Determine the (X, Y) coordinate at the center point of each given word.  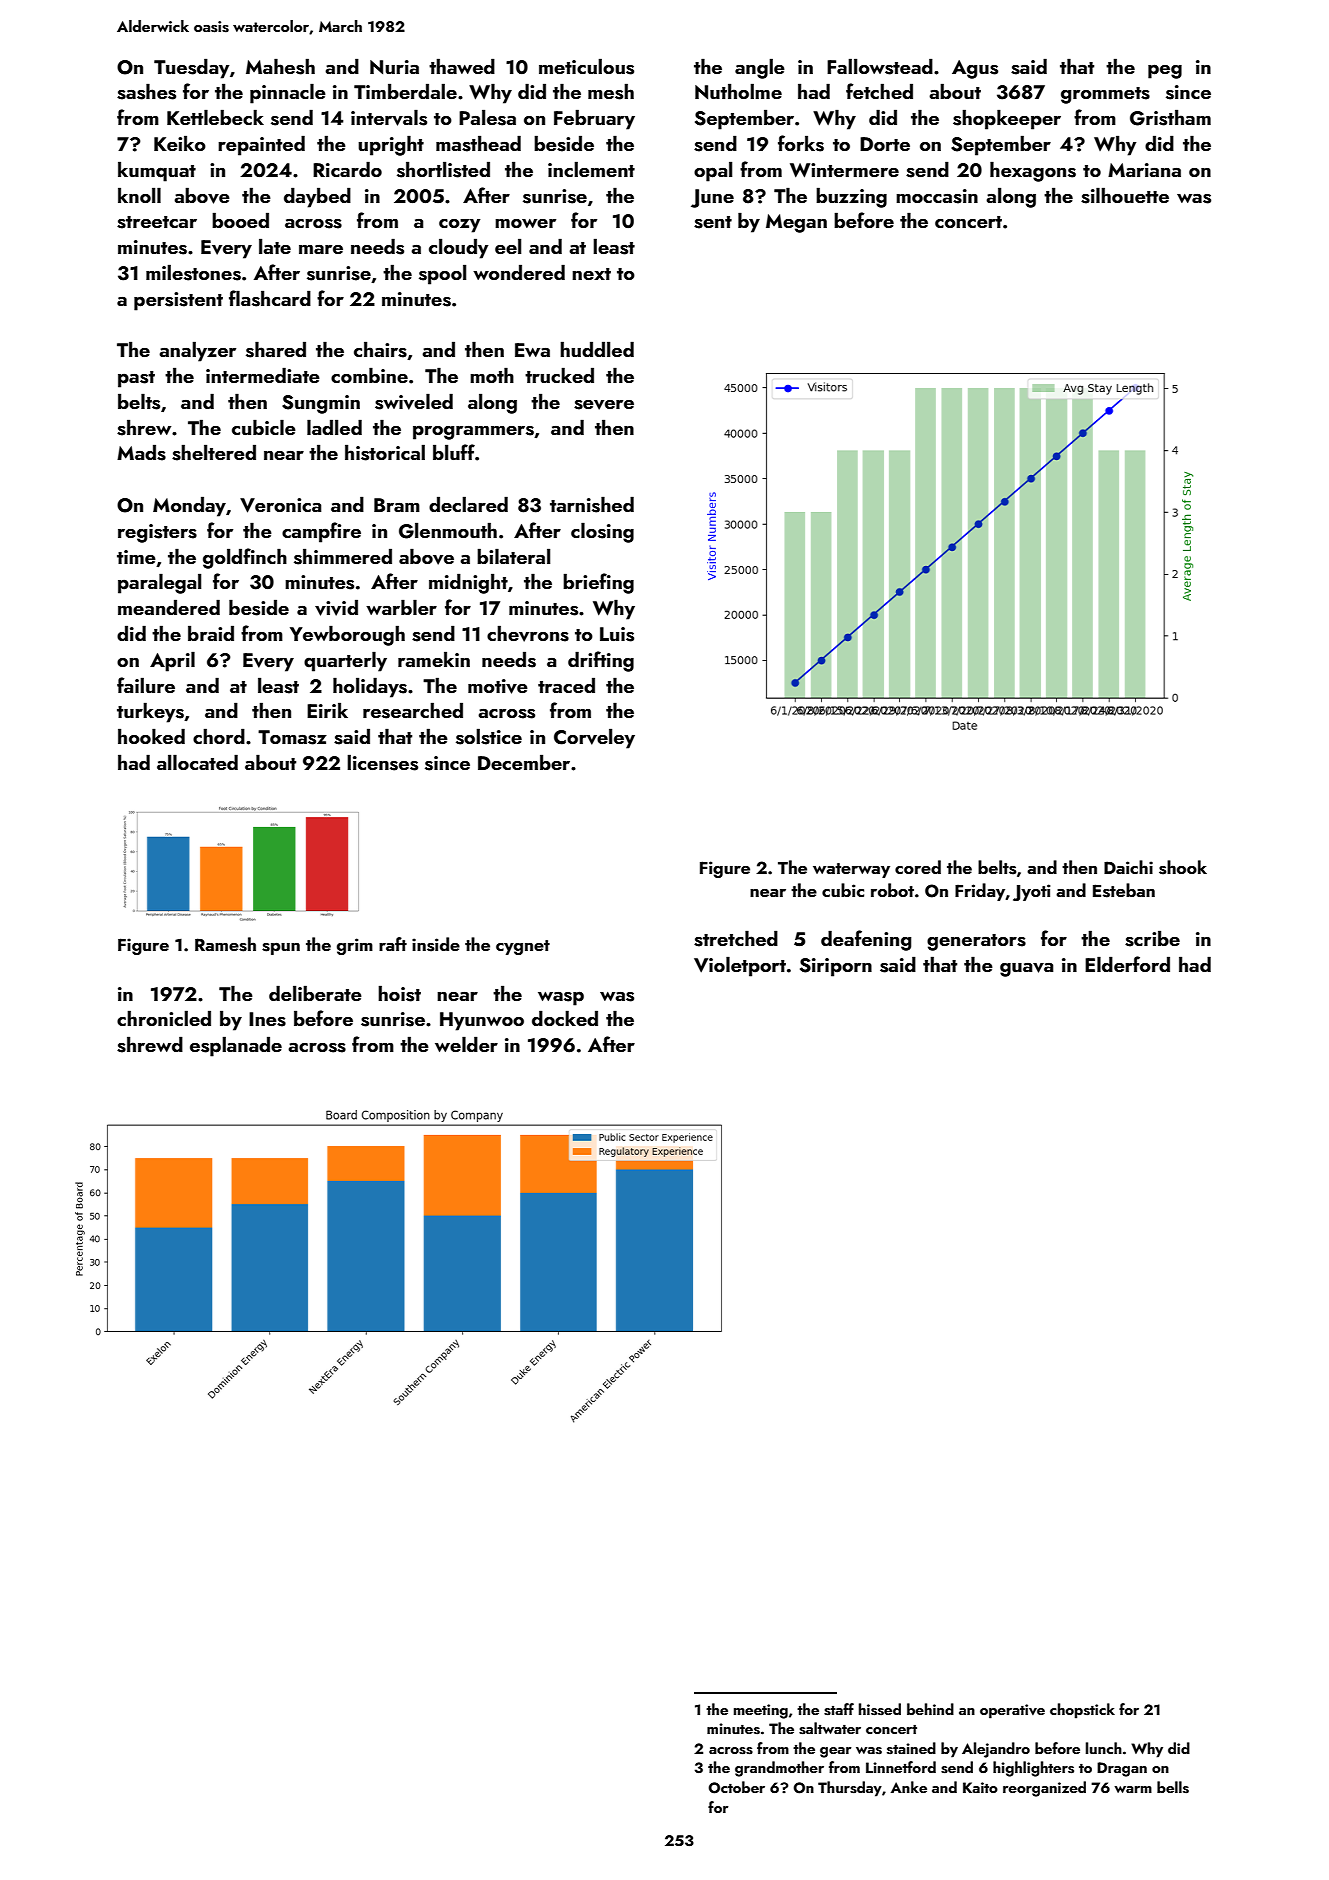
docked (565, 1018)
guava (1026, 970)
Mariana (1144, 170)
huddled (597, 349)
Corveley (594, 738)
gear (835, 1752)
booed (240, 220)
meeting (761, 1711)
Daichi (1128, 867)
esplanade (236, 1046)
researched (413, 710)
